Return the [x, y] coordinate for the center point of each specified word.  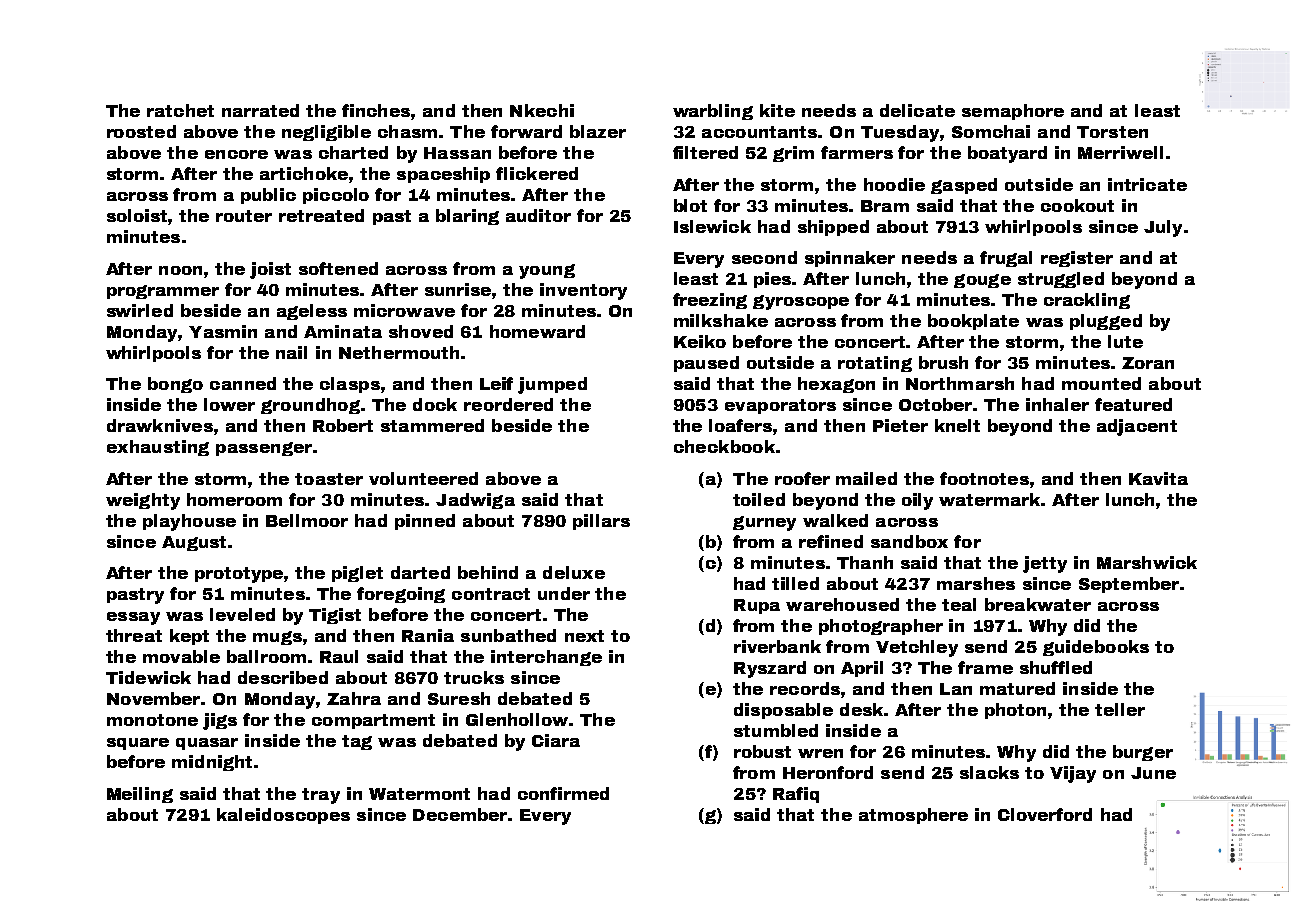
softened [338, 268]
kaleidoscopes [283, 816]
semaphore [1013, 112]
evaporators [780, 406]
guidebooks [1096, 648]
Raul [339, 656]
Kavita [1158, 478]
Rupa [757, 606]
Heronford [828, 772]
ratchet [180, 110]
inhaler [1057, 404]
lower [229, 404]
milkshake [721, 320]
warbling [713, 112]
